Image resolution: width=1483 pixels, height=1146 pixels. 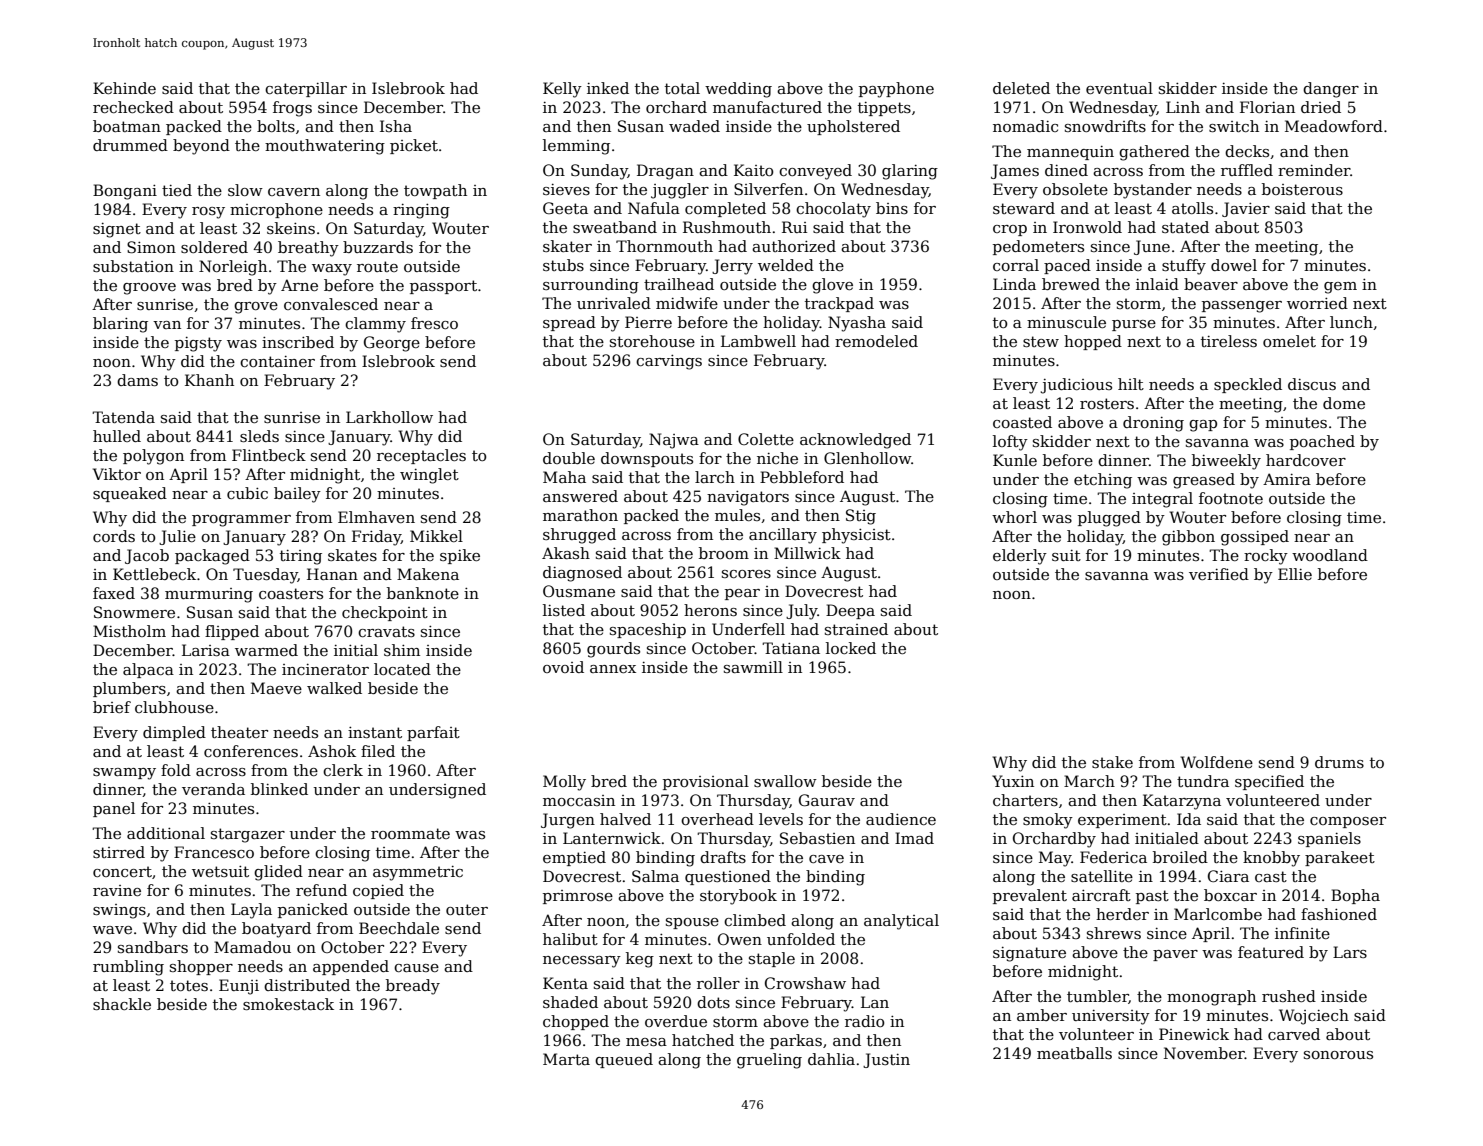 What do you see at coordinates (831, 1059) in the document?
I see `dahlia` at bounding box center [831, 1059].
